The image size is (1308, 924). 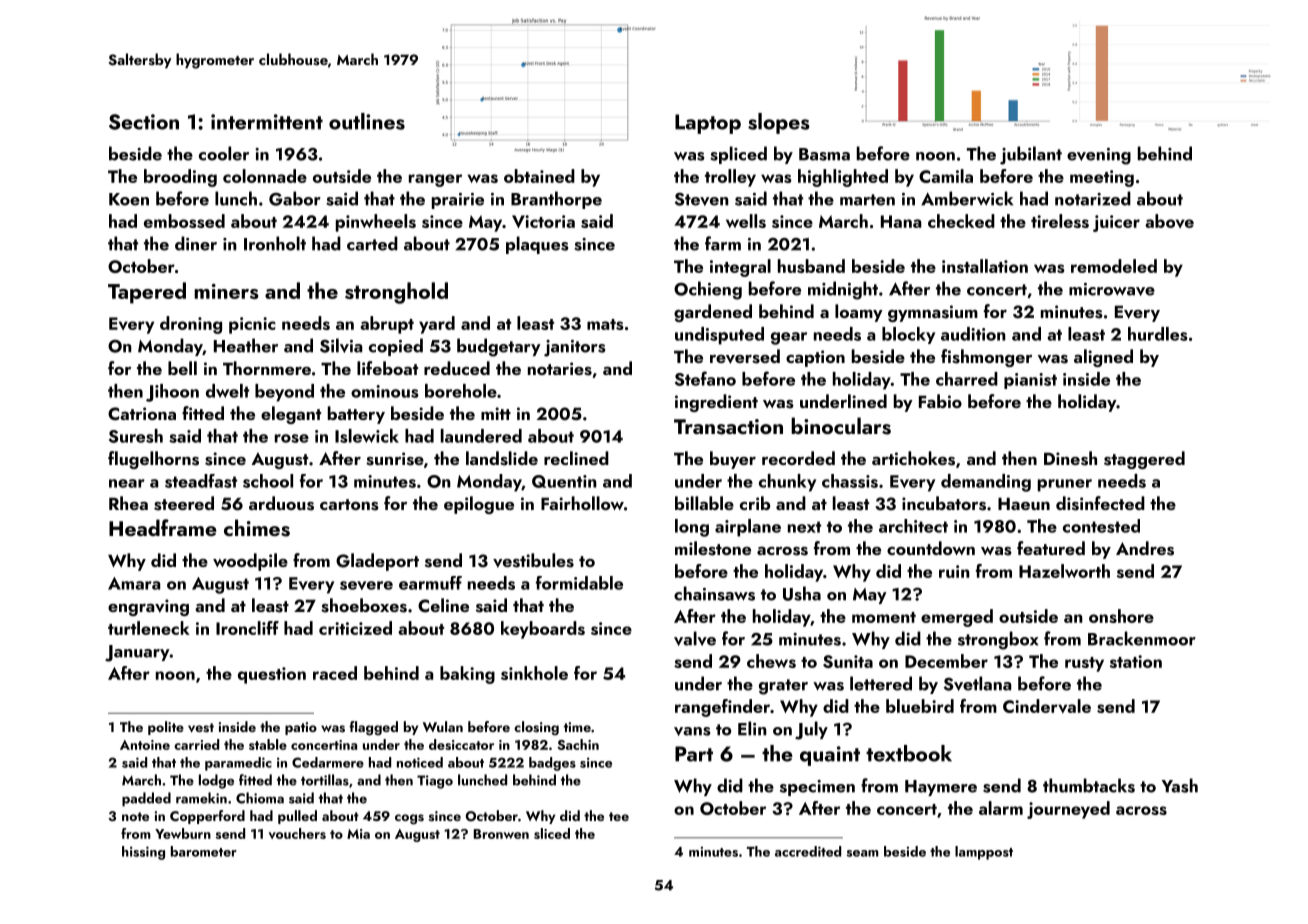 What do you see at coordinates (1068, 810) in the screenshot?
I see `journeyed` at bounding box center [1068, 810].
